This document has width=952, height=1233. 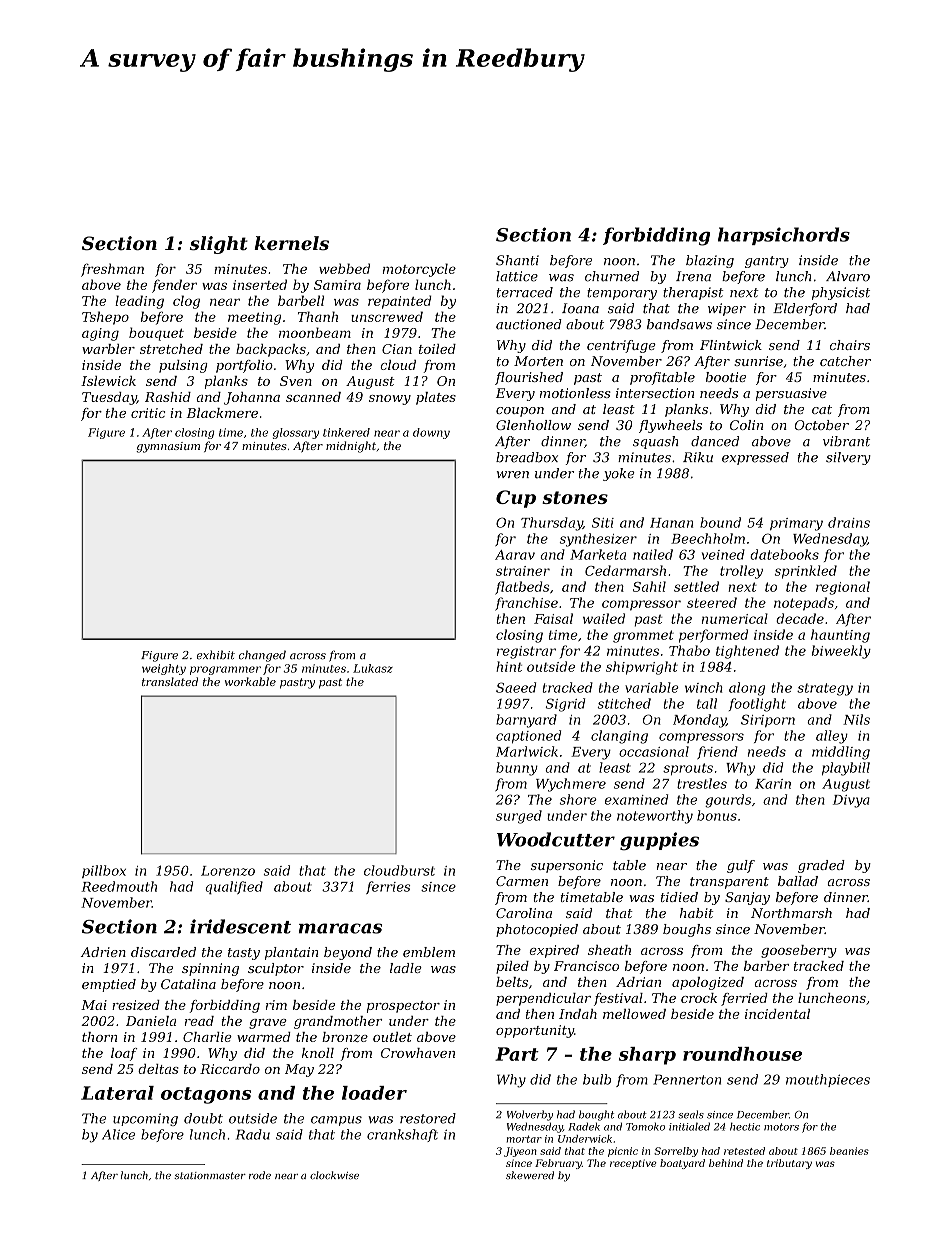 What do you see at coordinates (841, 753) in the document?
I see `middling` at bounding box center [841, 753].
